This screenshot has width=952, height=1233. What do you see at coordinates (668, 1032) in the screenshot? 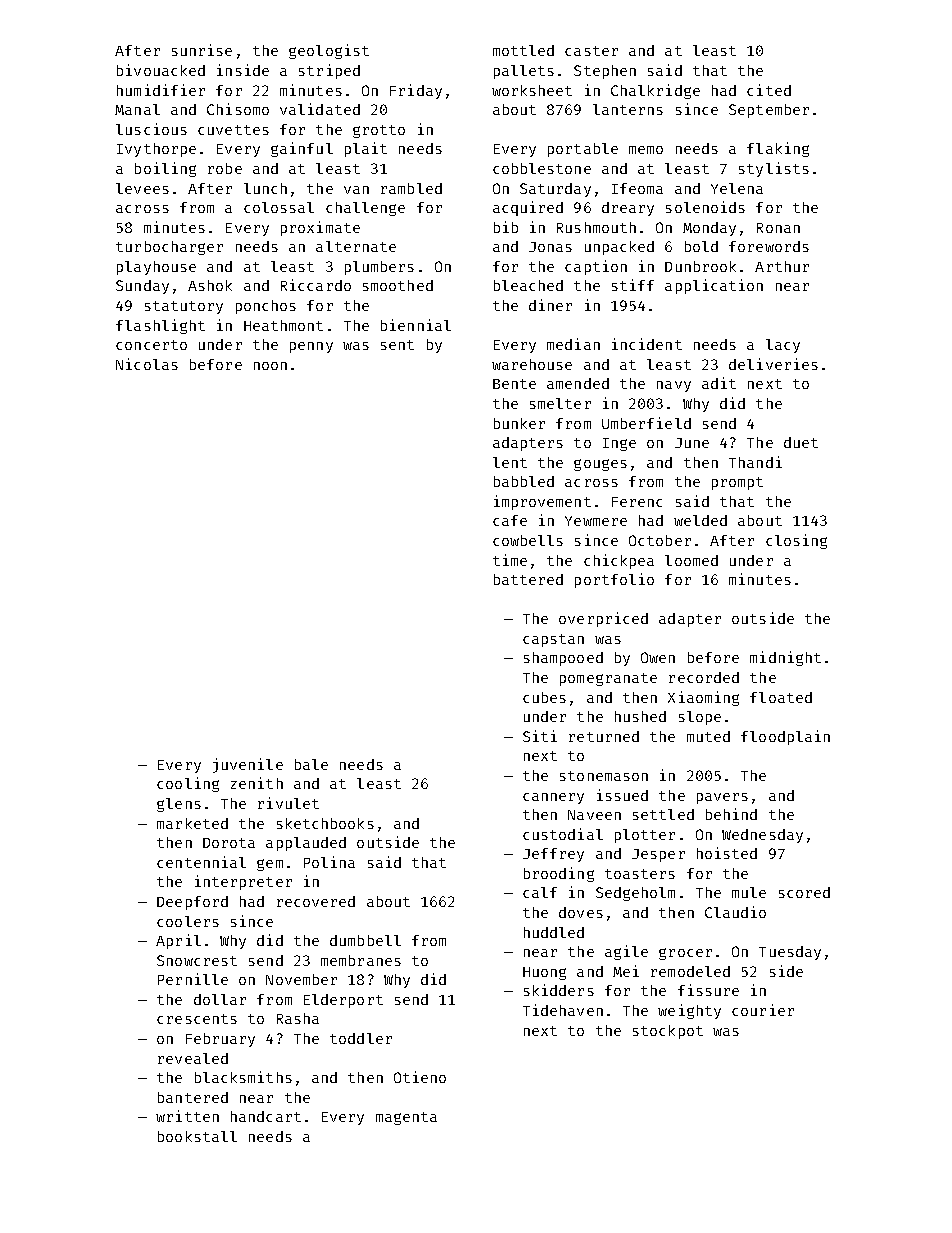
I see `stockpot` at bounding box center [668, 1032].
